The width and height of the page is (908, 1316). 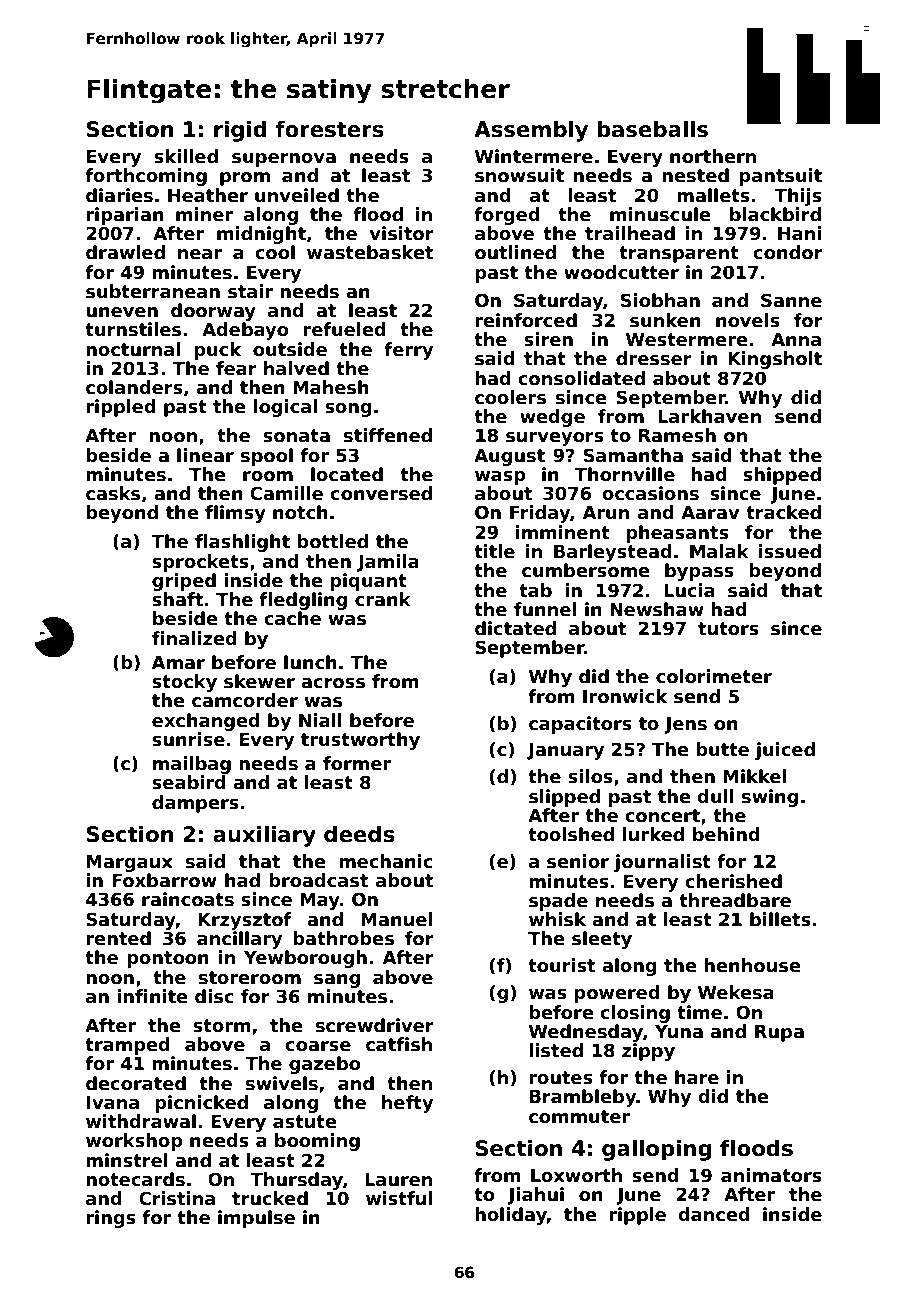 What do you see at coordinates (206, 722) in the page?
I see `exchanged` at bounding box center [206, 722].
